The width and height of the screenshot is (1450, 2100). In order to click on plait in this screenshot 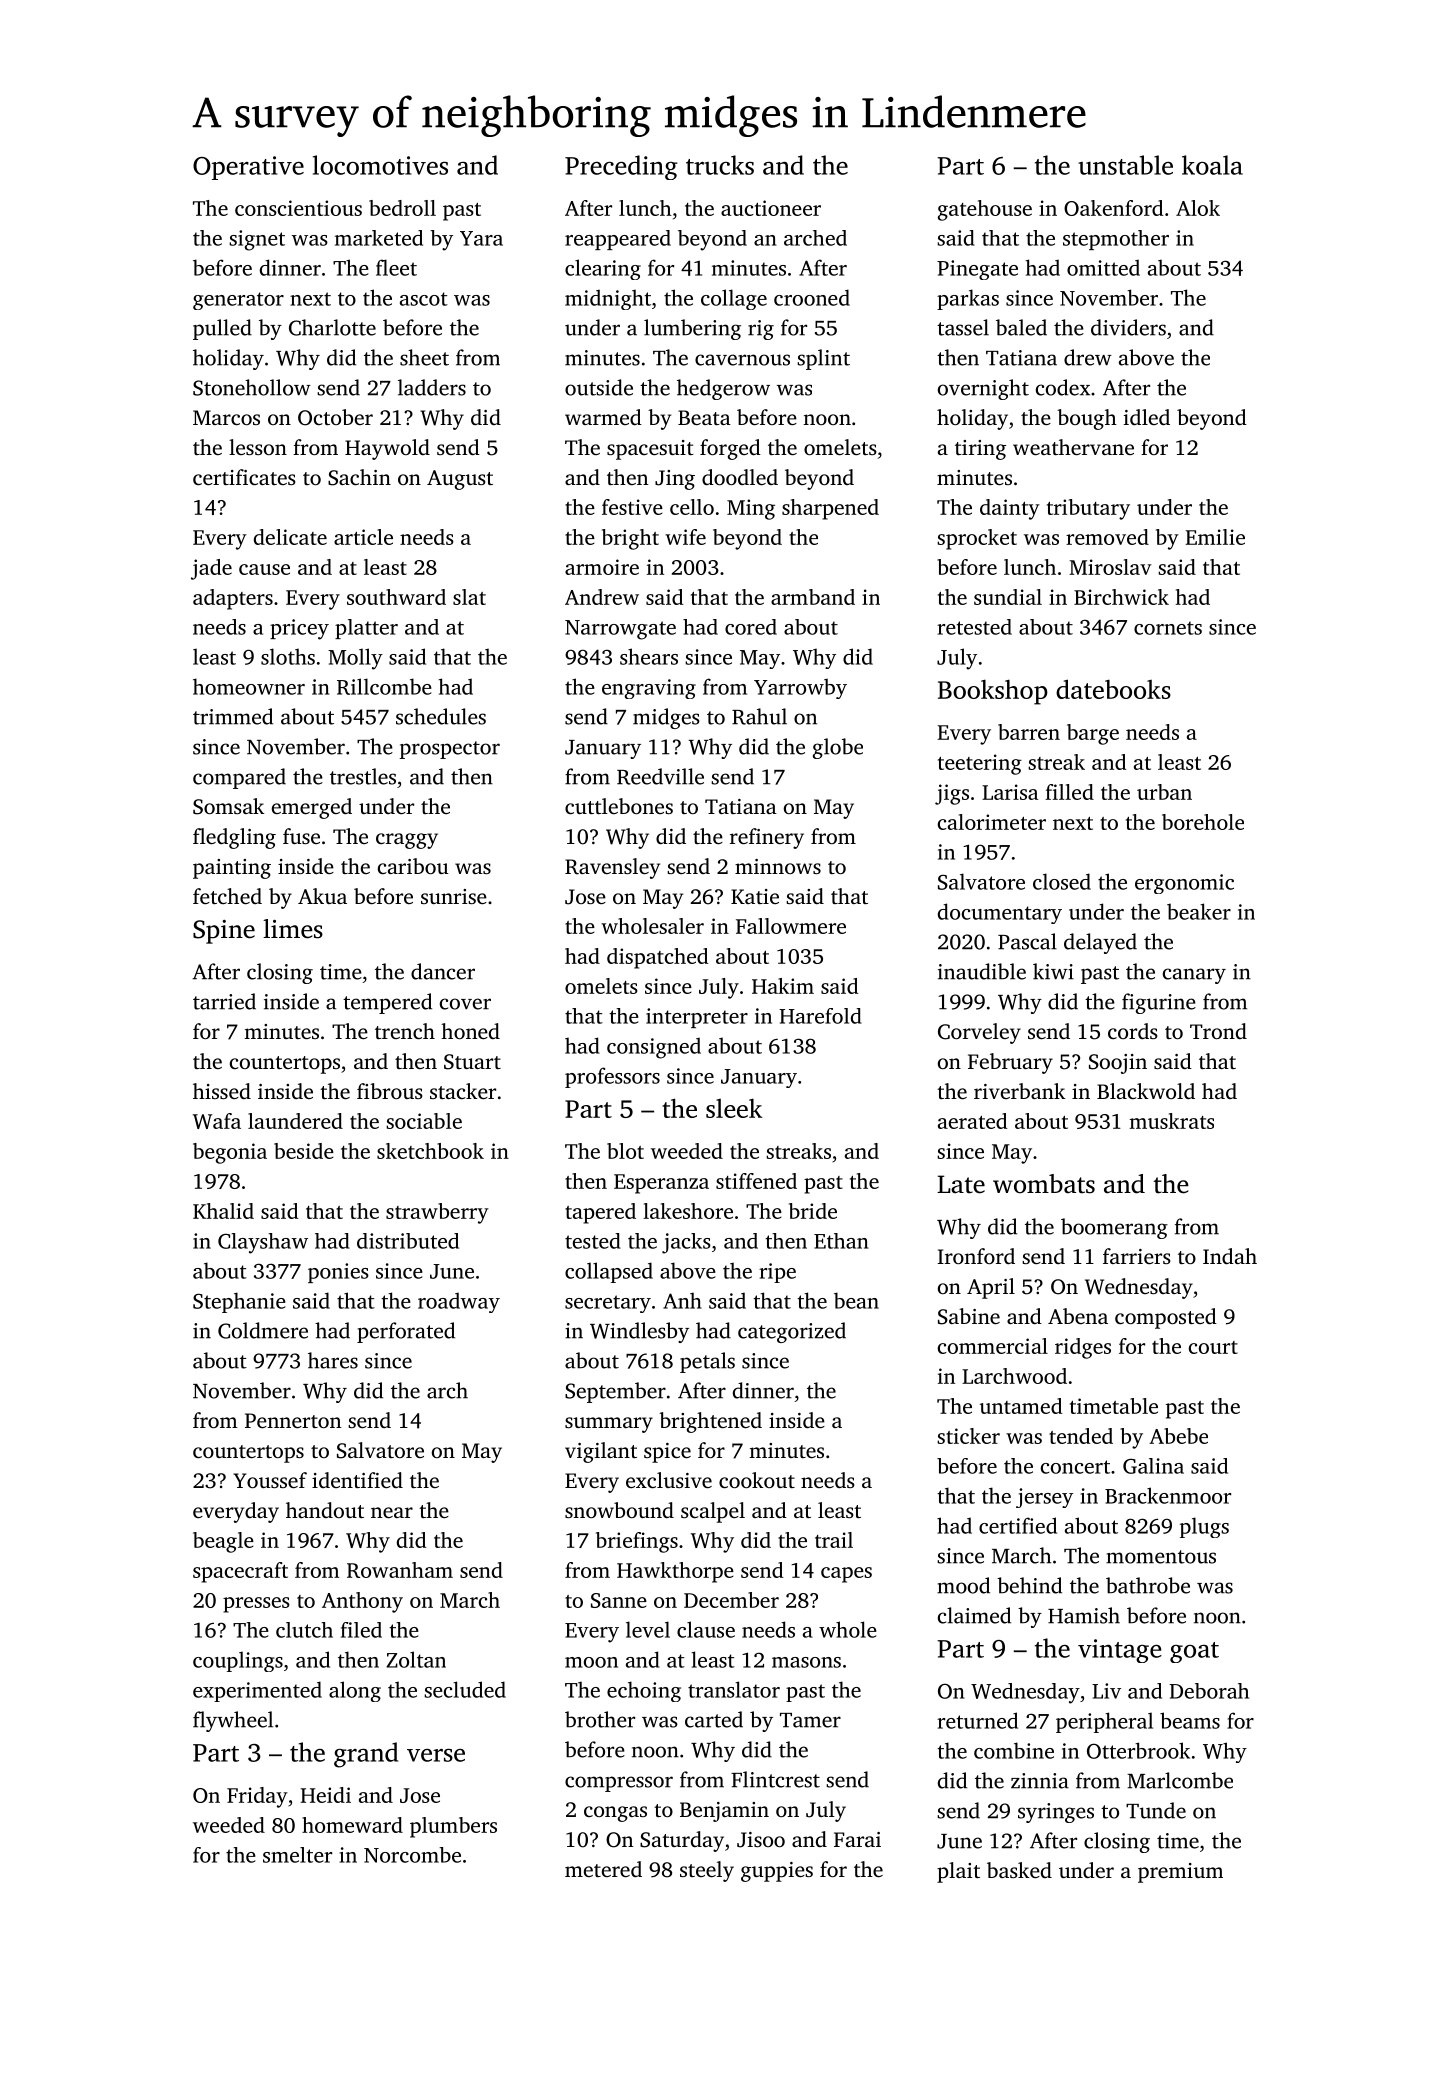, I will do `click(958, 1872)`.
